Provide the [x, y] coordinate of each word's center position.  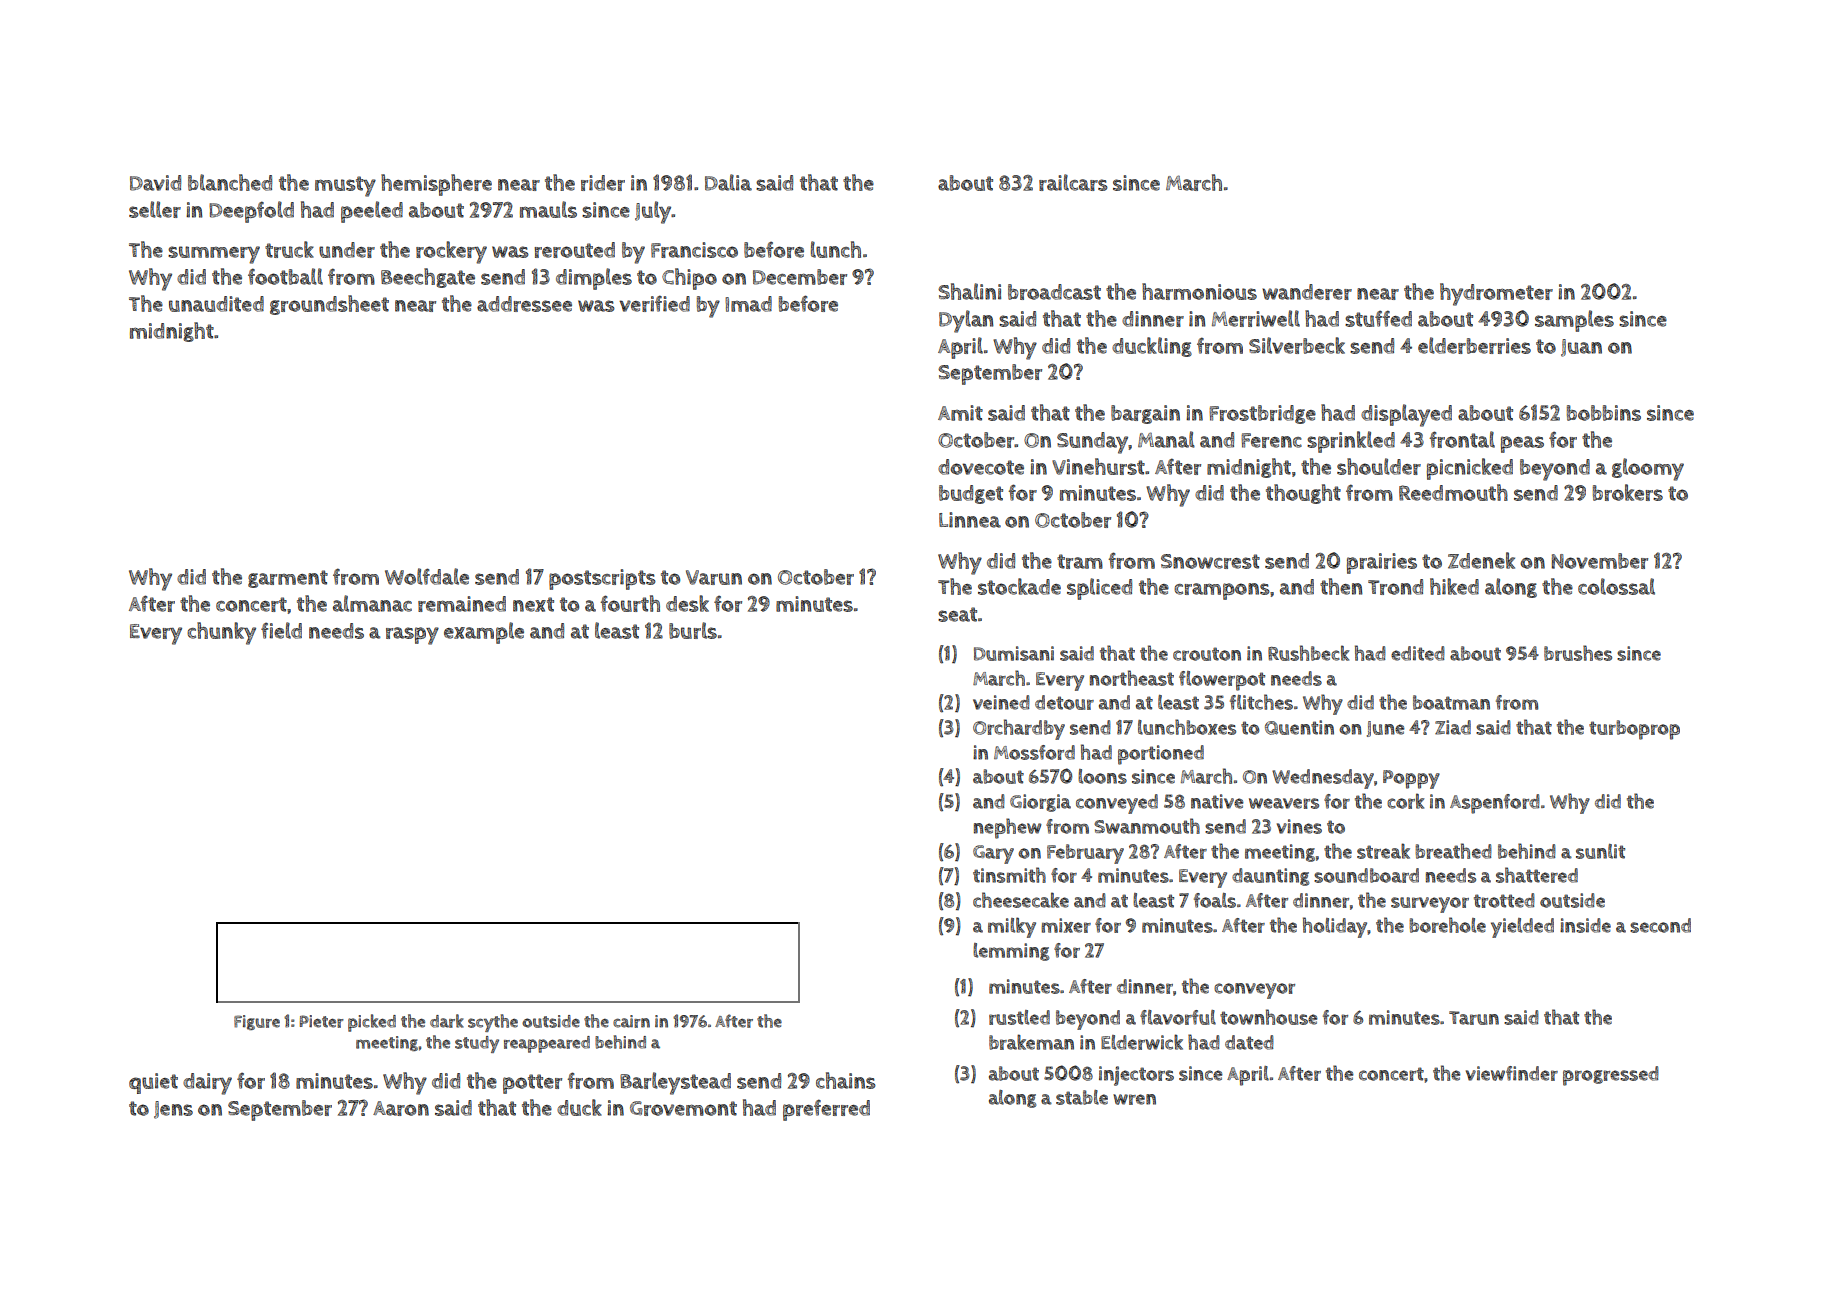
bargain [1145, 414]
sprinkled [1351, 442]
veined [1001, 702]
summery [214, 255]
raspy [412, 636]
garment [288, 579]
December [800, 277]
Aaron [401, 1108]
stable [1082, 1097]
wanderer [1307, 292]
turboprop [1634, 730]
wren [1134, 1099]
